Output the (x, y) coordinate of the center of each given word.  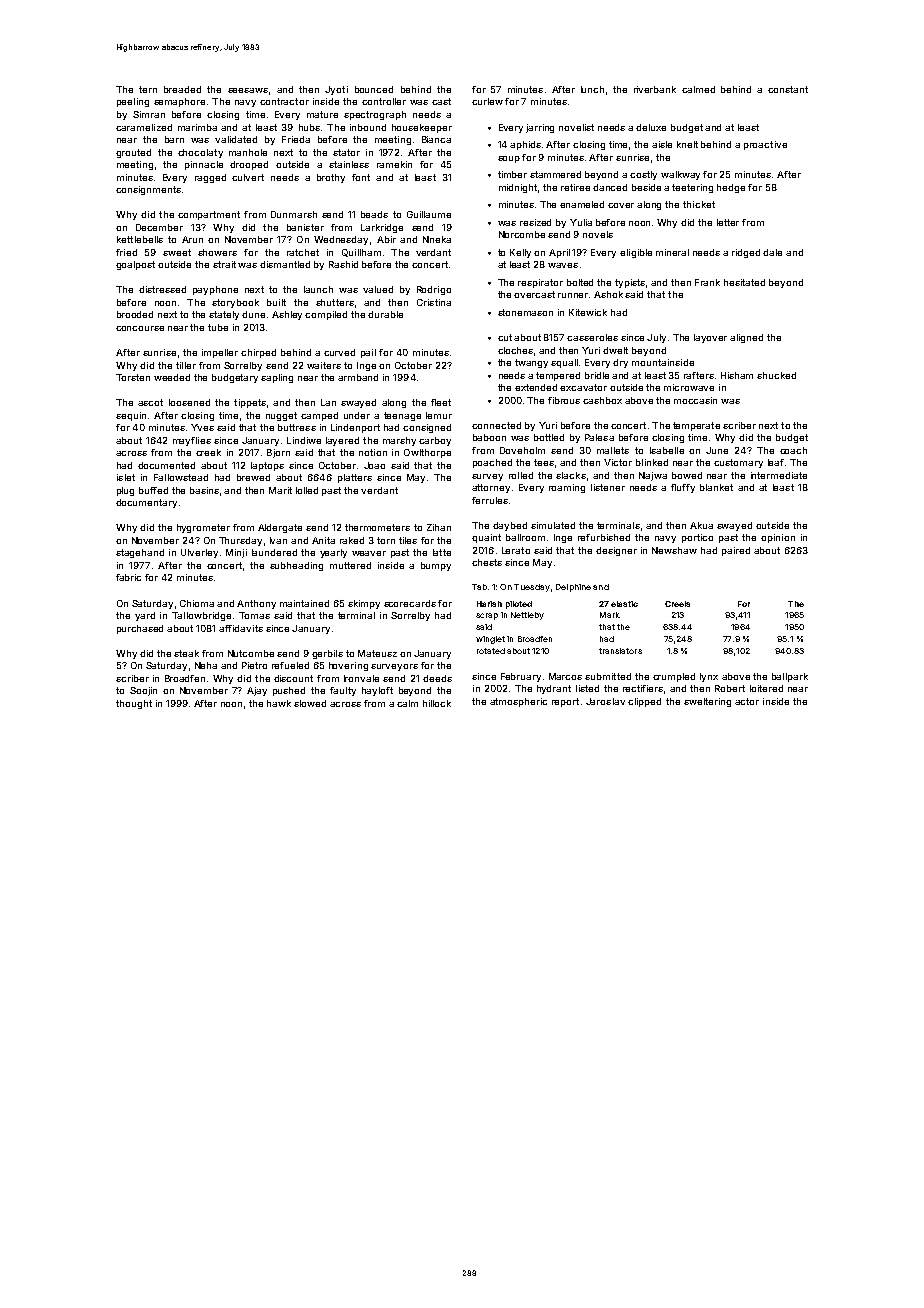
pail (368, 353)
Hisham (737, 375)
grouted (133, 153)
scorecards (410, 603)
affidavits (241, 628)
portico (697, 538)
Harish (489, 604)
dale (772, 252)
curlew (487, 101)
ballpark (790, 677)
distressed (162, 289)
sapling (277, 378)
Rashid (343, 264)
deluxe (651, 127)
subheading (296, 566)
